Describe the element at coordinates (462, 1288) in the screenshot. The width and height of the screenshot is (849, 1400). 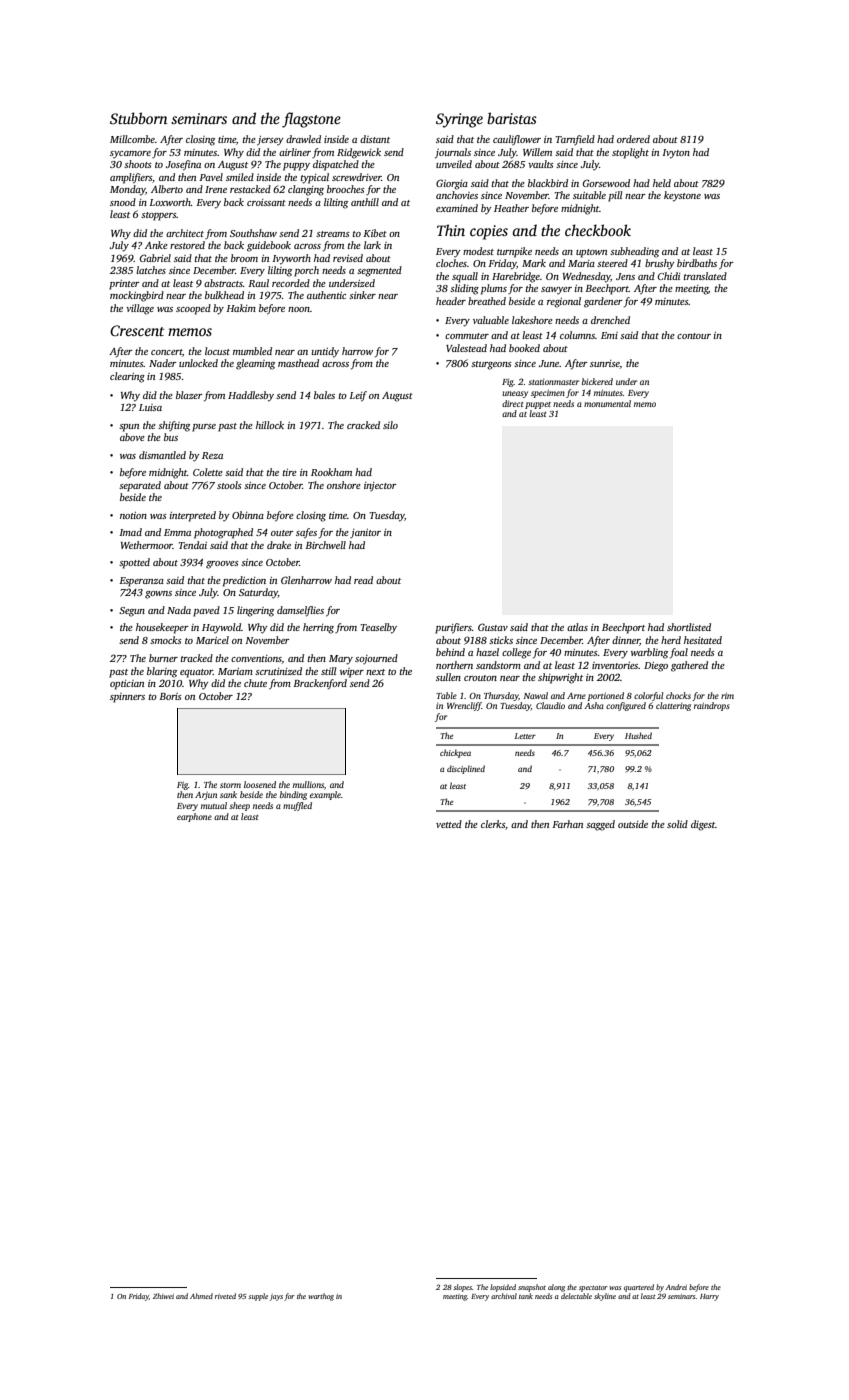
I see `slopes` at that location.
